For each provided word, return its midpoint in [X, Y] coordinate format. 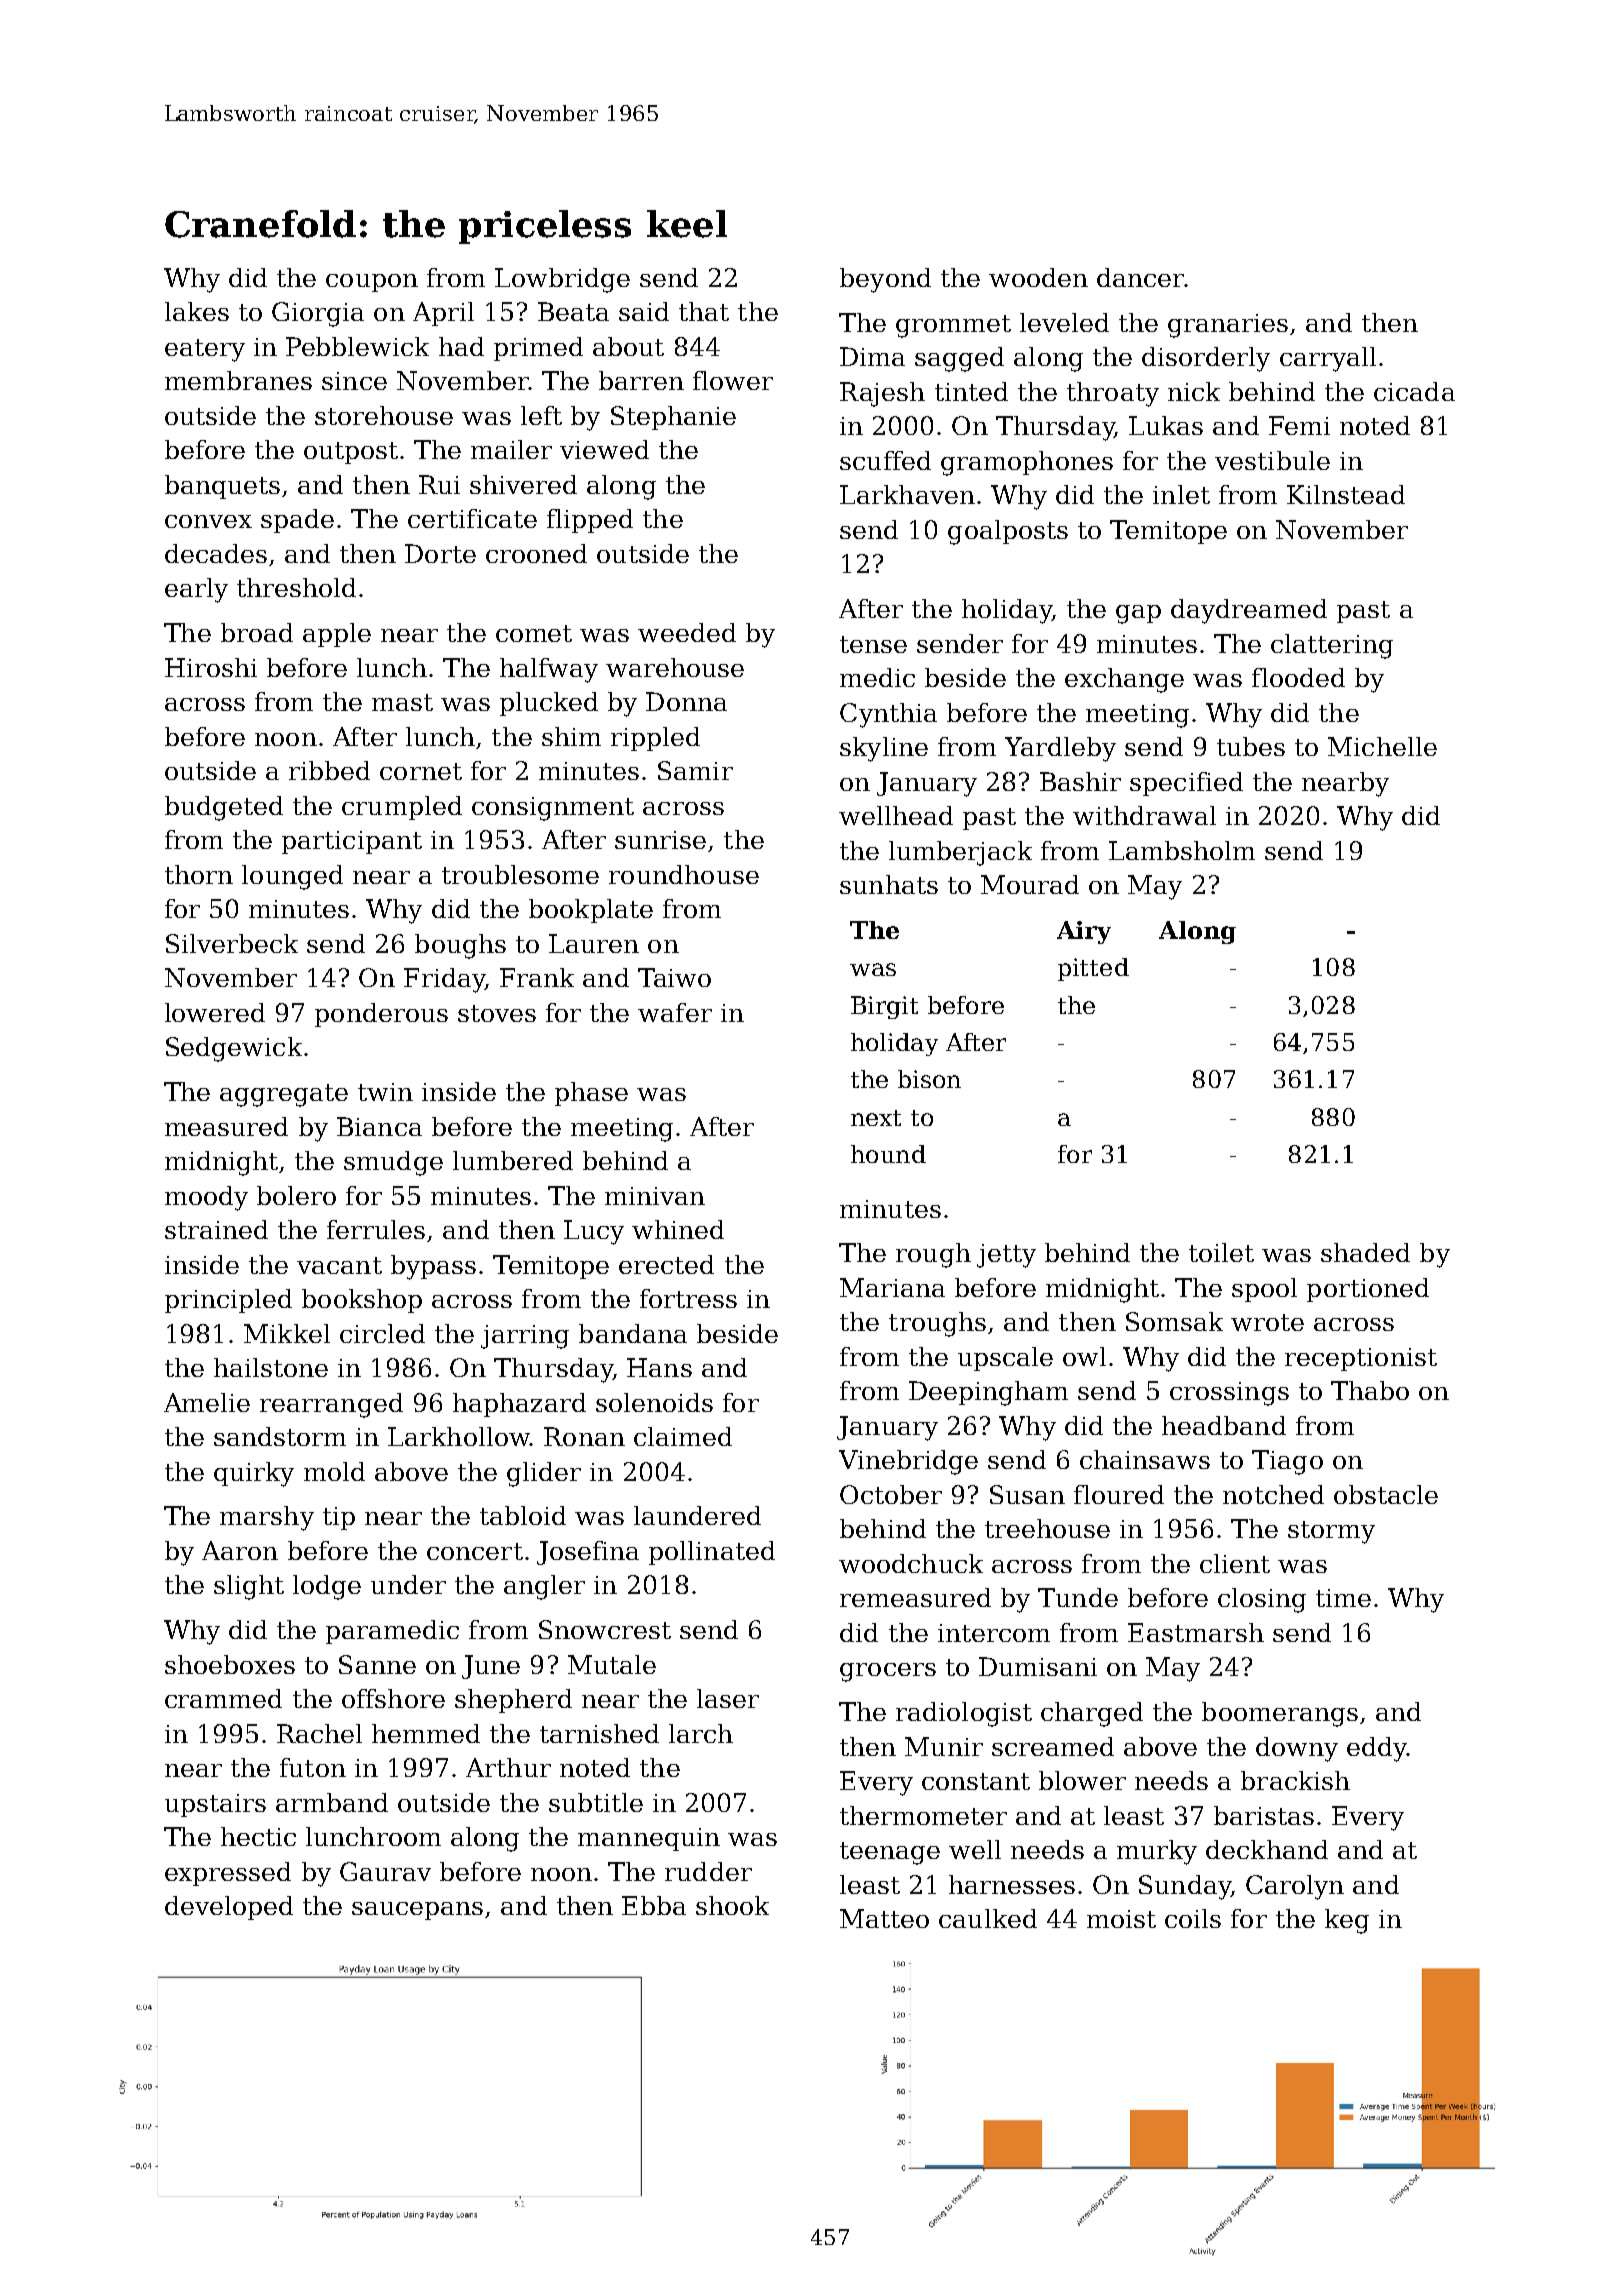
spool [1264, 1290]
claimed [683, 1436]
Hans [659, 1367]
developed [229, 1908]
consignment [553, 809]
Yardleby [1060, 749]
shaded [1365, 1252]
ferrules [376, 1229]
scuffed [885, 460]
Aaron [240, 1550]
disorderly [1206, 359]
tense [873, 644]
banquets [222, 487]
